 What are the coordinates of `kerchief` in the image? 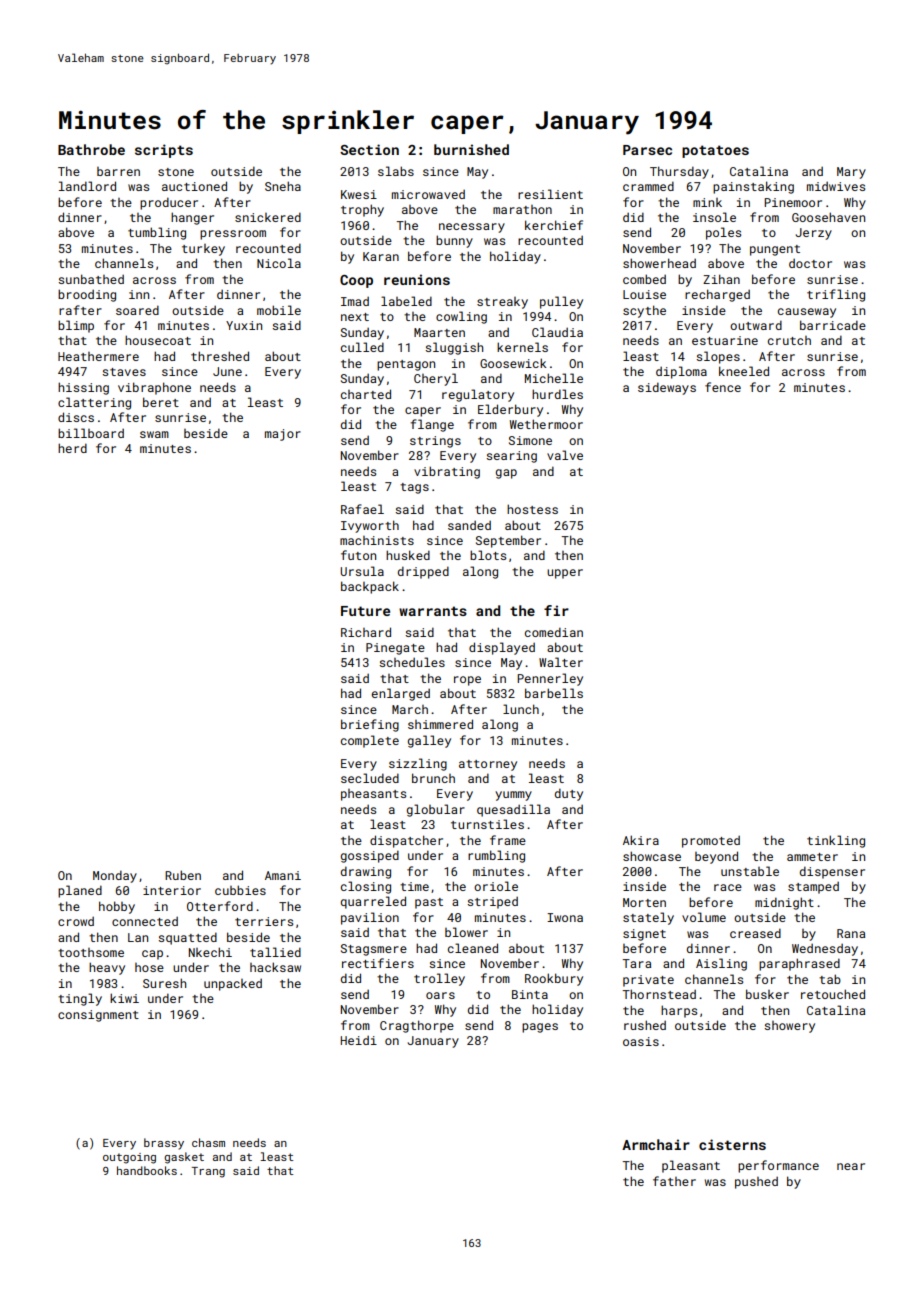 It's located at (554, 225).
